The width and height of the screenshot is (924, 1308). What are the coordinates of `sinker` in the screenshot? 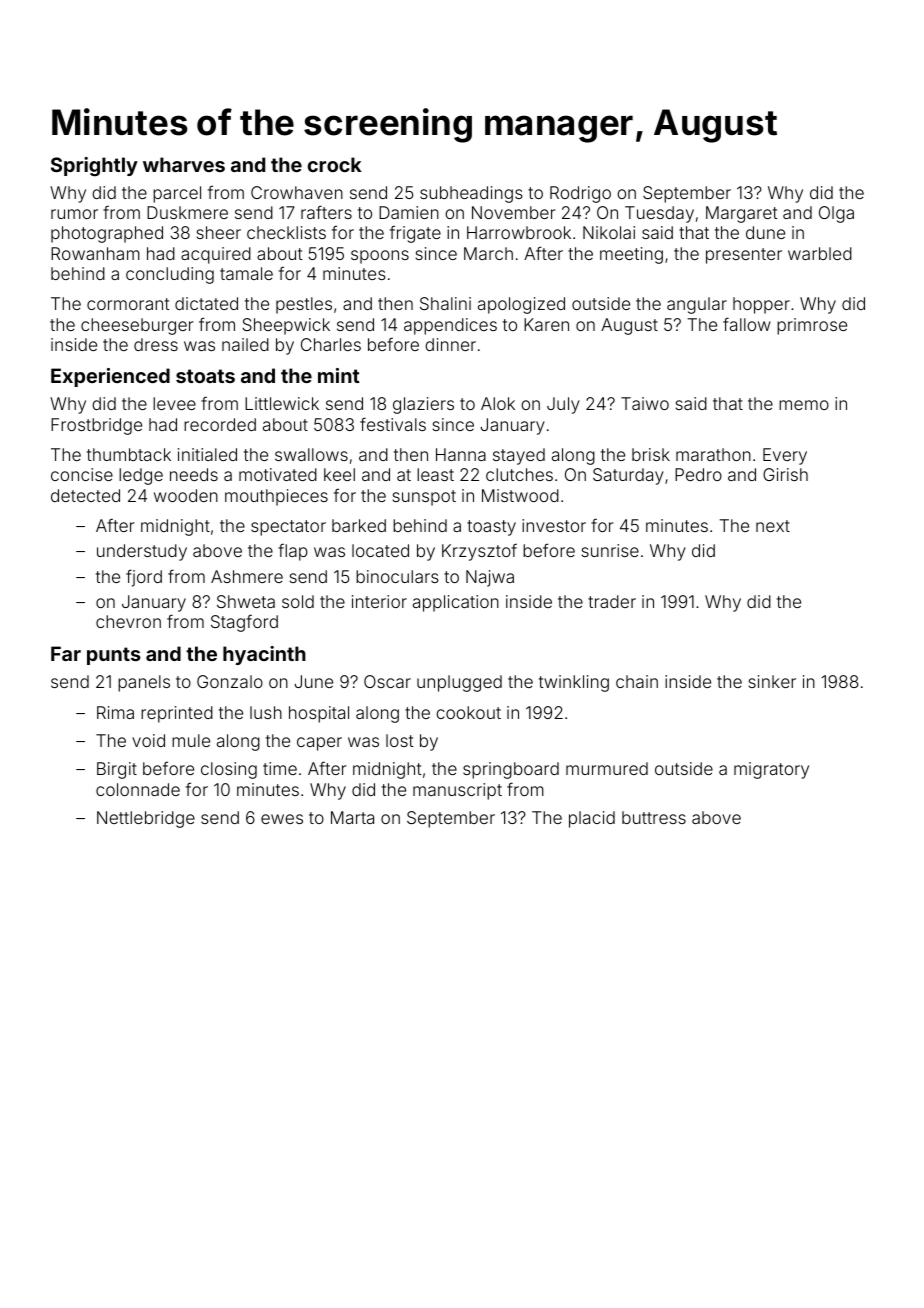 It's located at (772, 681).
